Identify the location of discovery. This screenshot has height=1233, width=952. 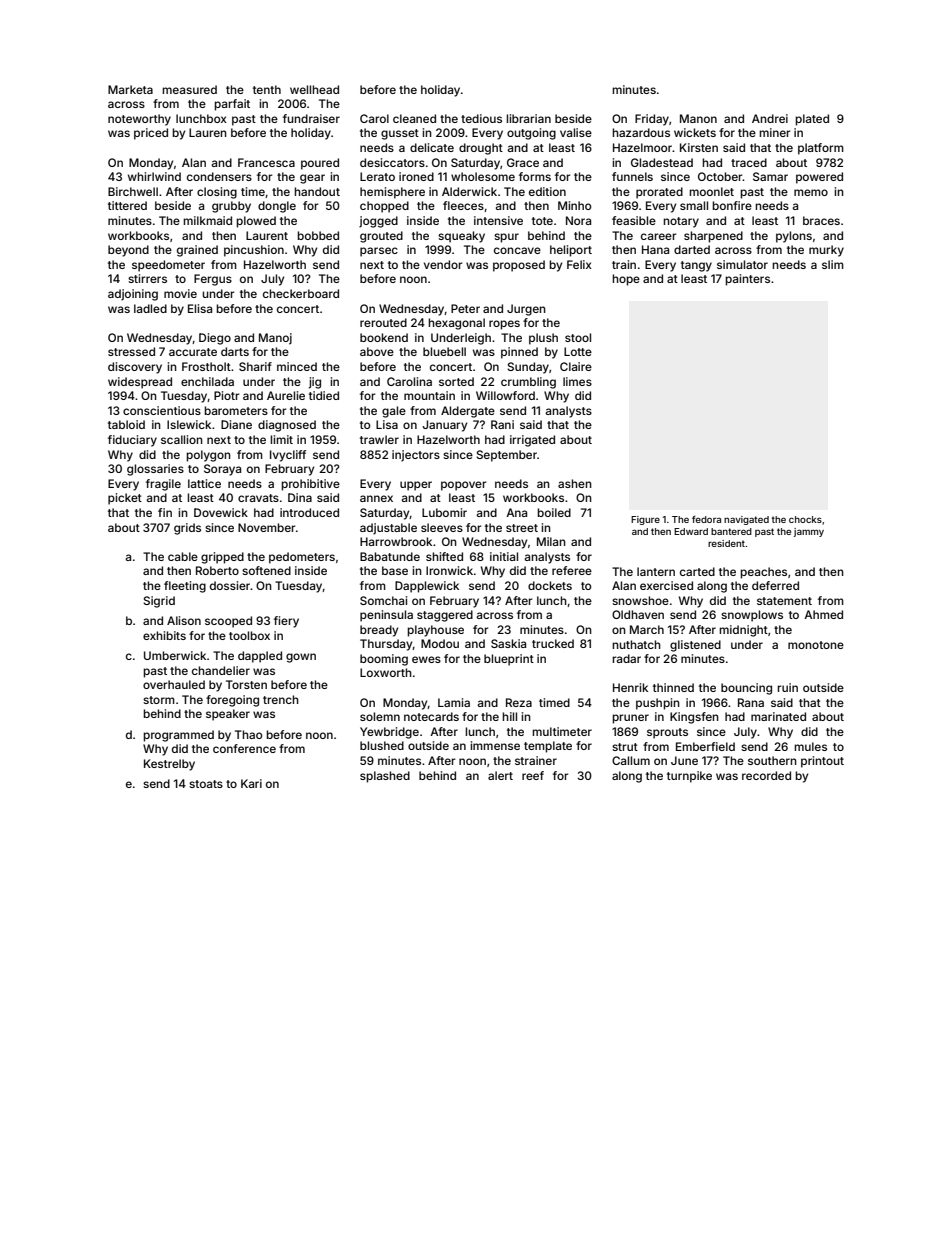
(135, 368).
